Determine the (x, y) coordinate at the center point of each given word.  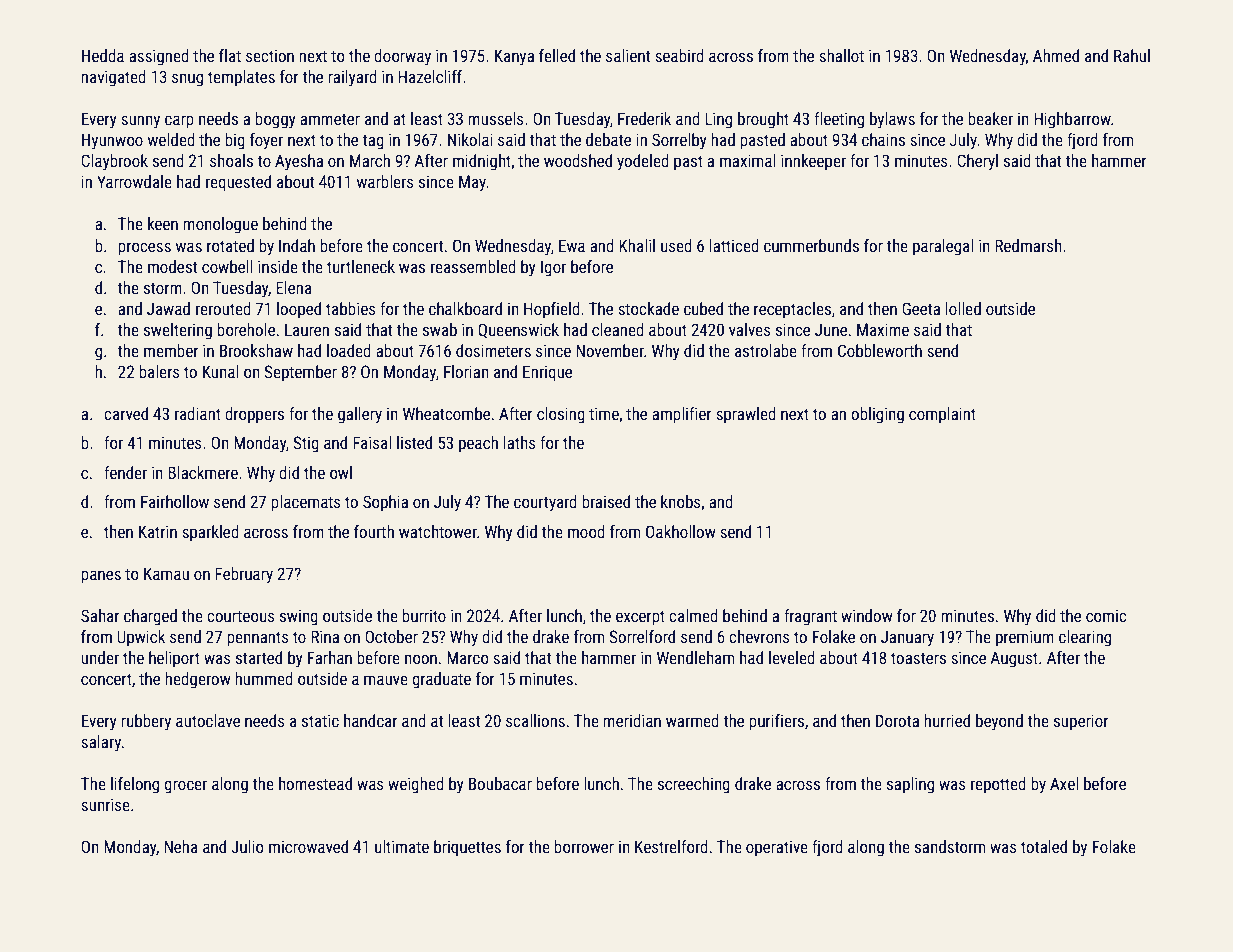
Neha (181, 846)
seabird (679, 55)
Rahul (1132, 55)
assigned (159, 57)
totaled (1044, 846)
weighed (416, 785)
